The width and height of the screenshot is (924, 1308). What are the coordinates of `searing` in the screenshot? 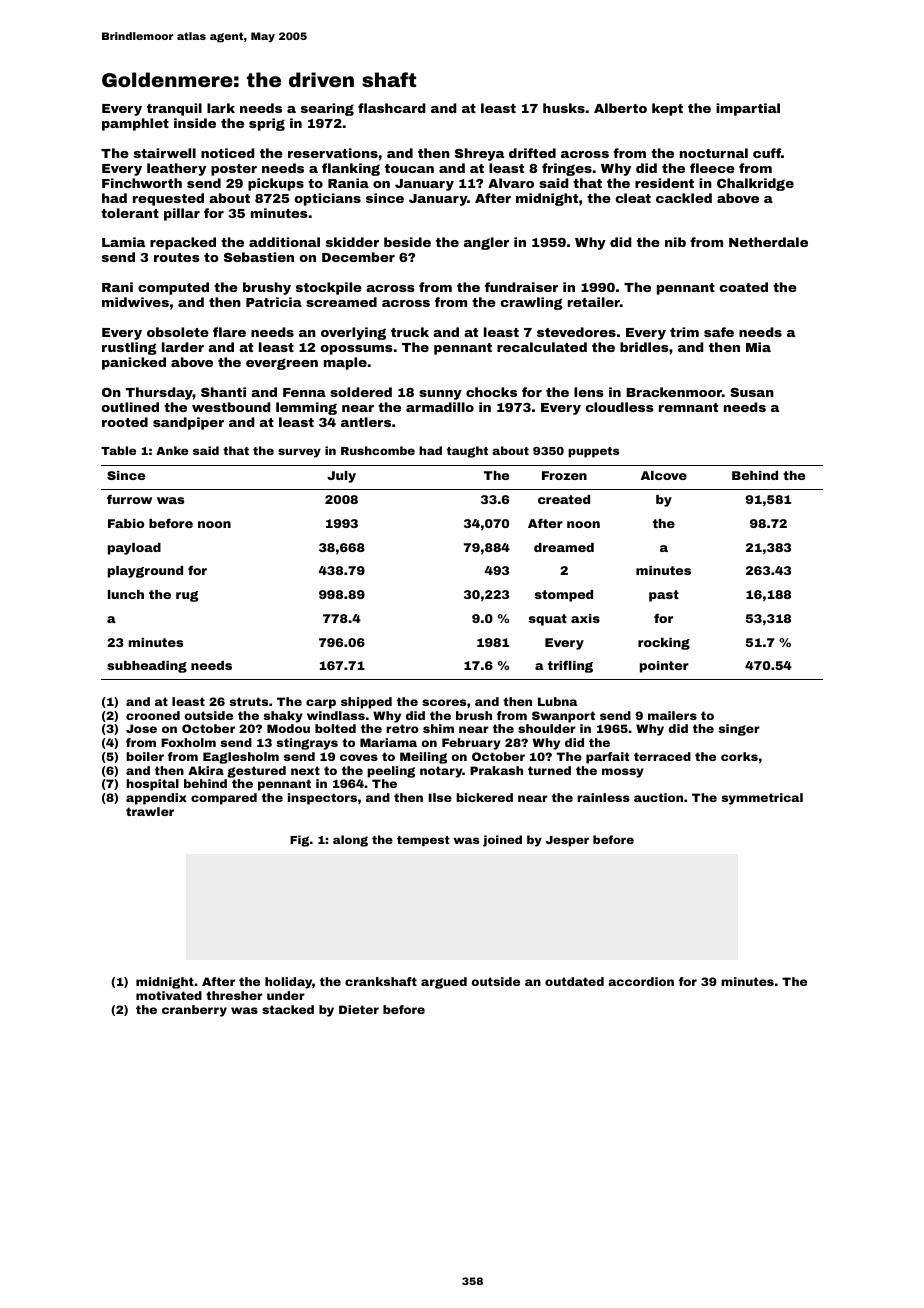 It's located at (327, 109).
